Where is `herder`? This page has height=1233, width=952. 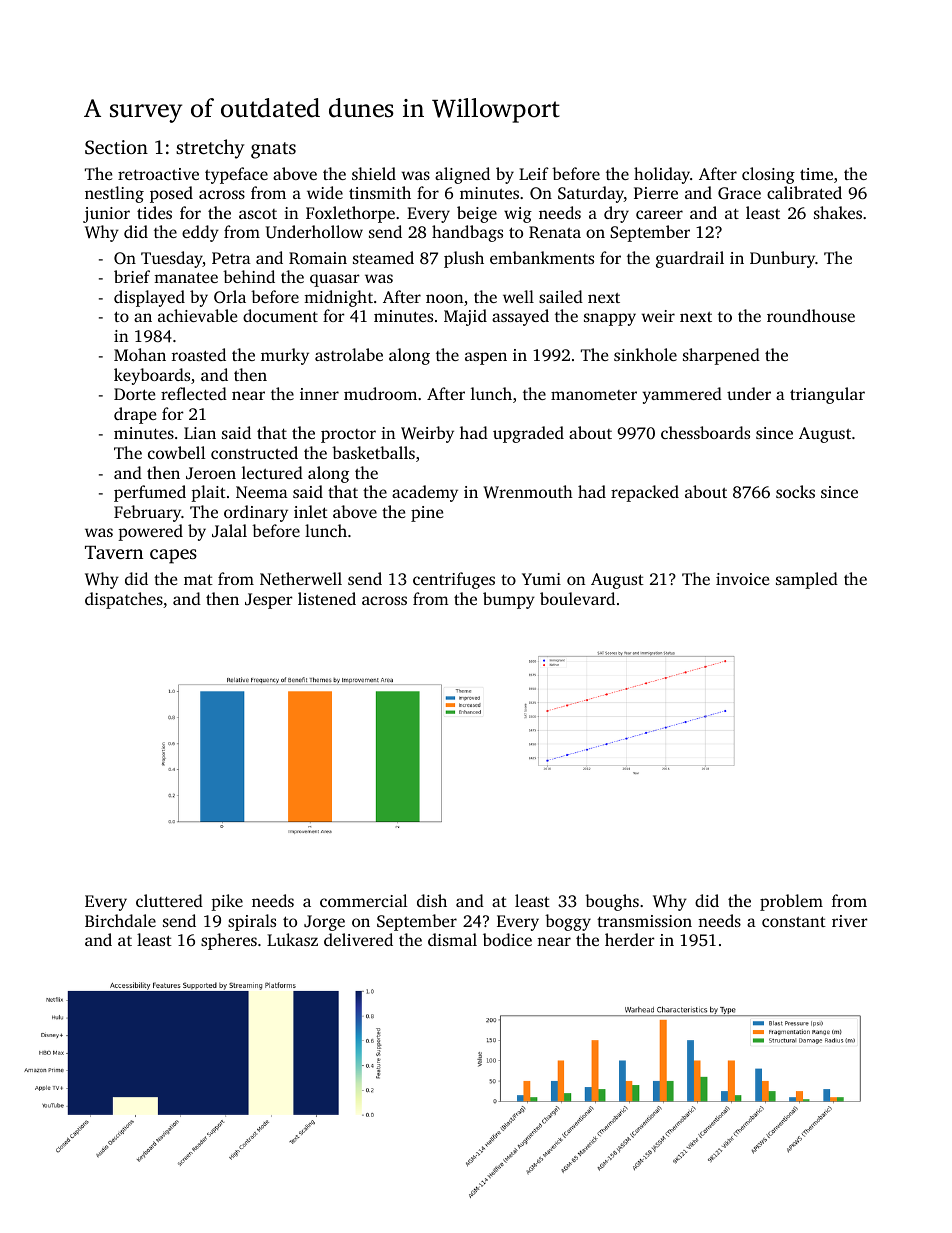
herder is located at coordinates (630, 939).
